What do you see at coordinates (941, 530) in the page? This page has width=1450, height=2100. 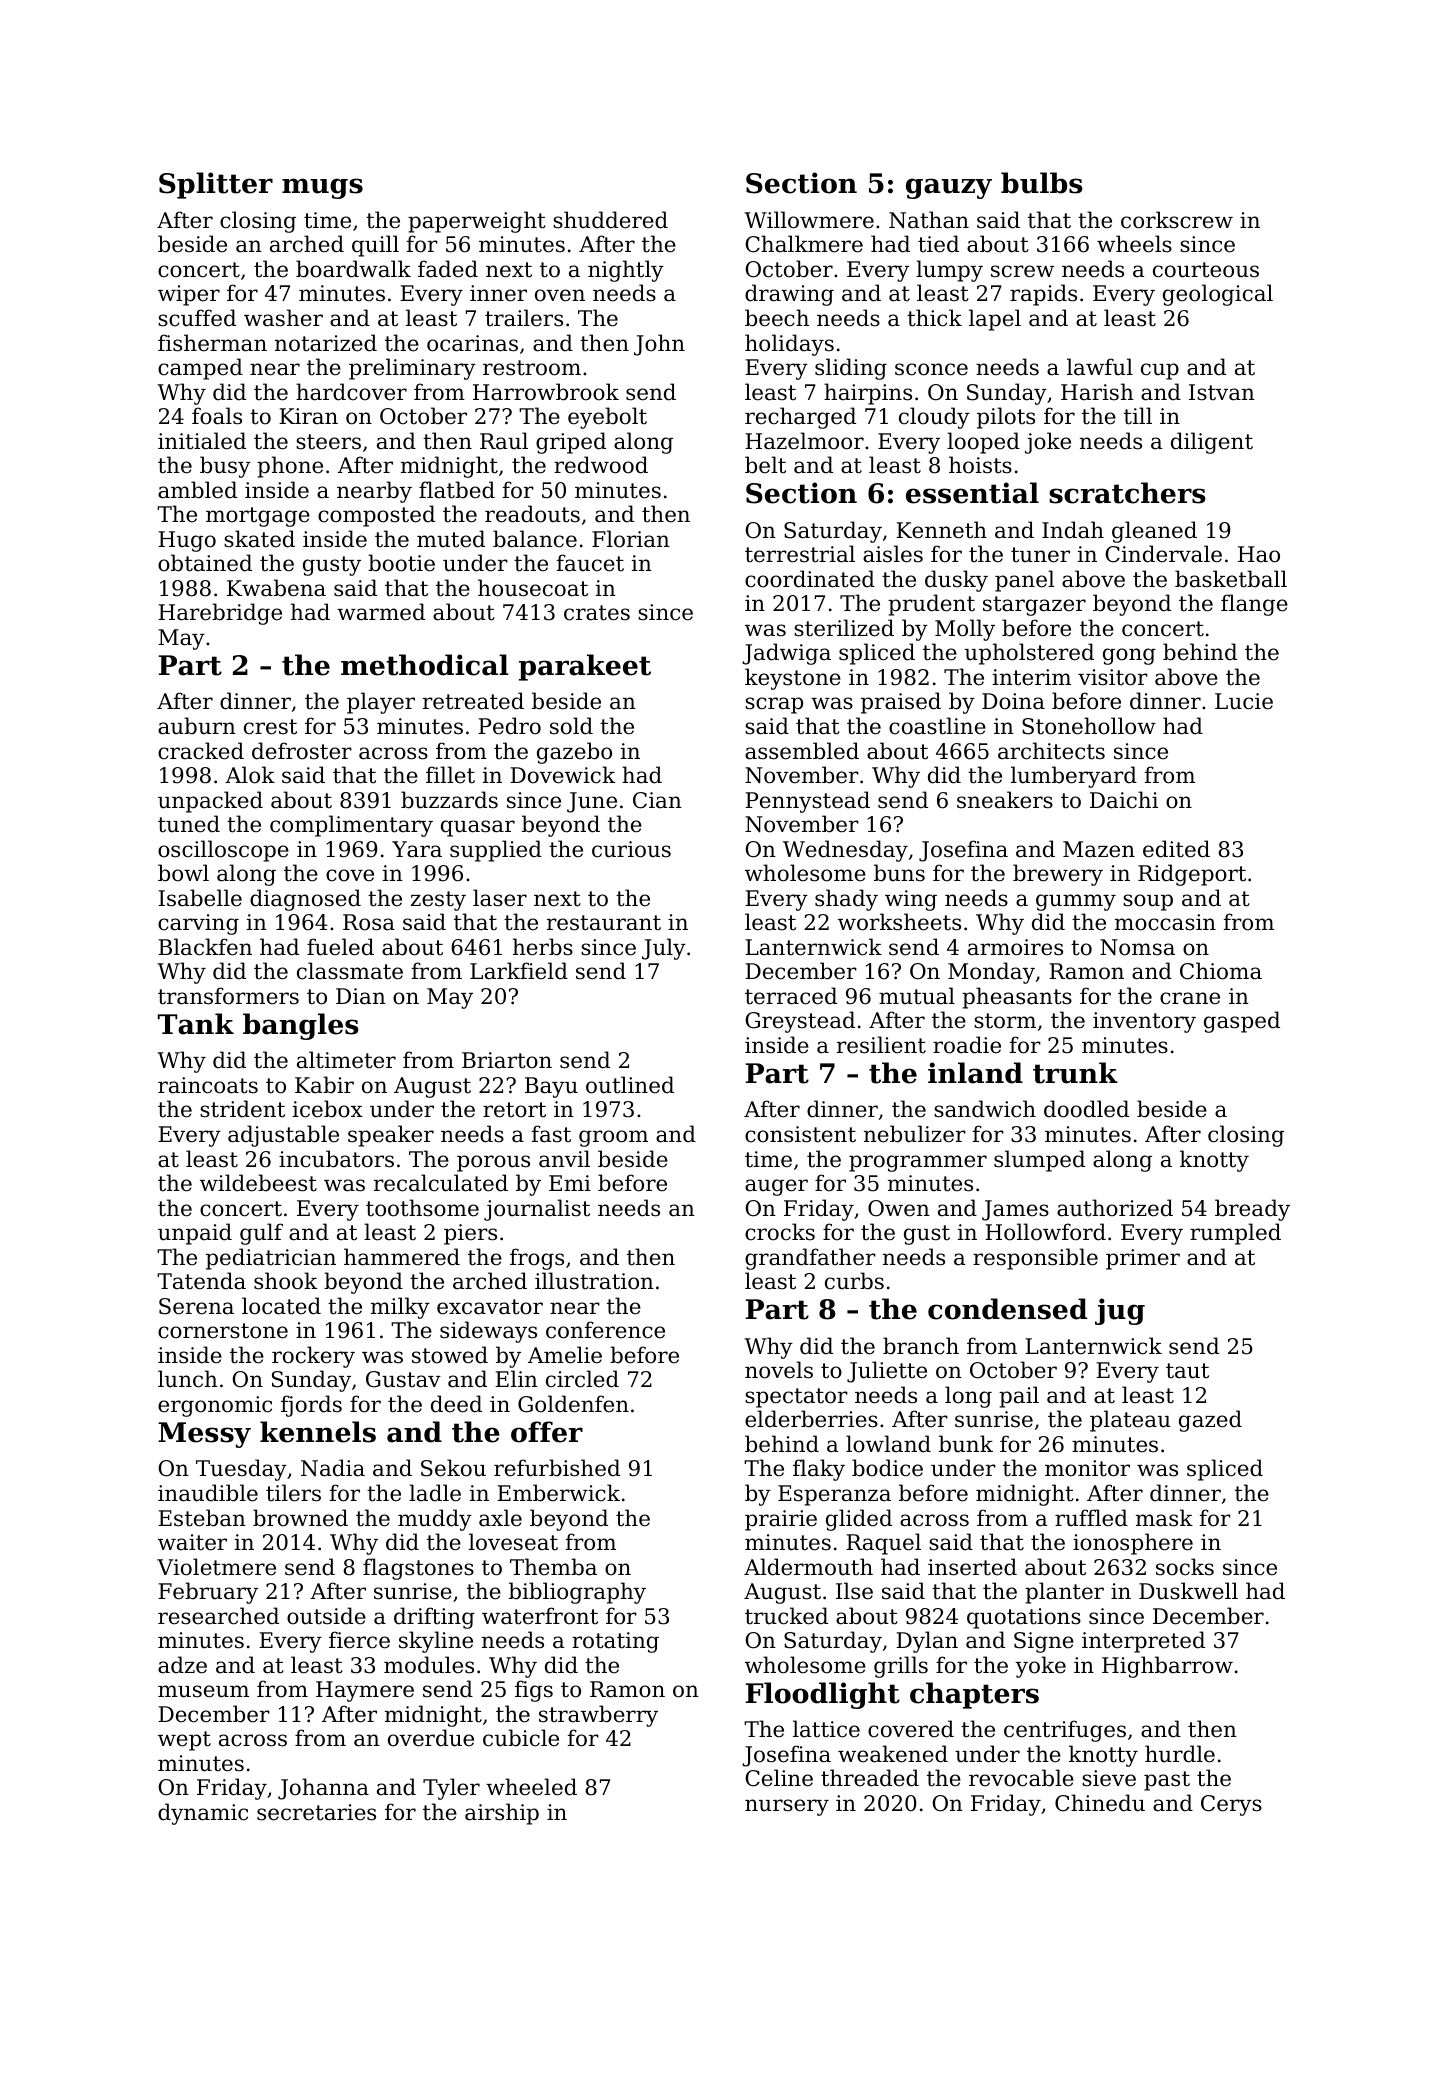 I see `Kenneth` at bounding box center [941, 530].
